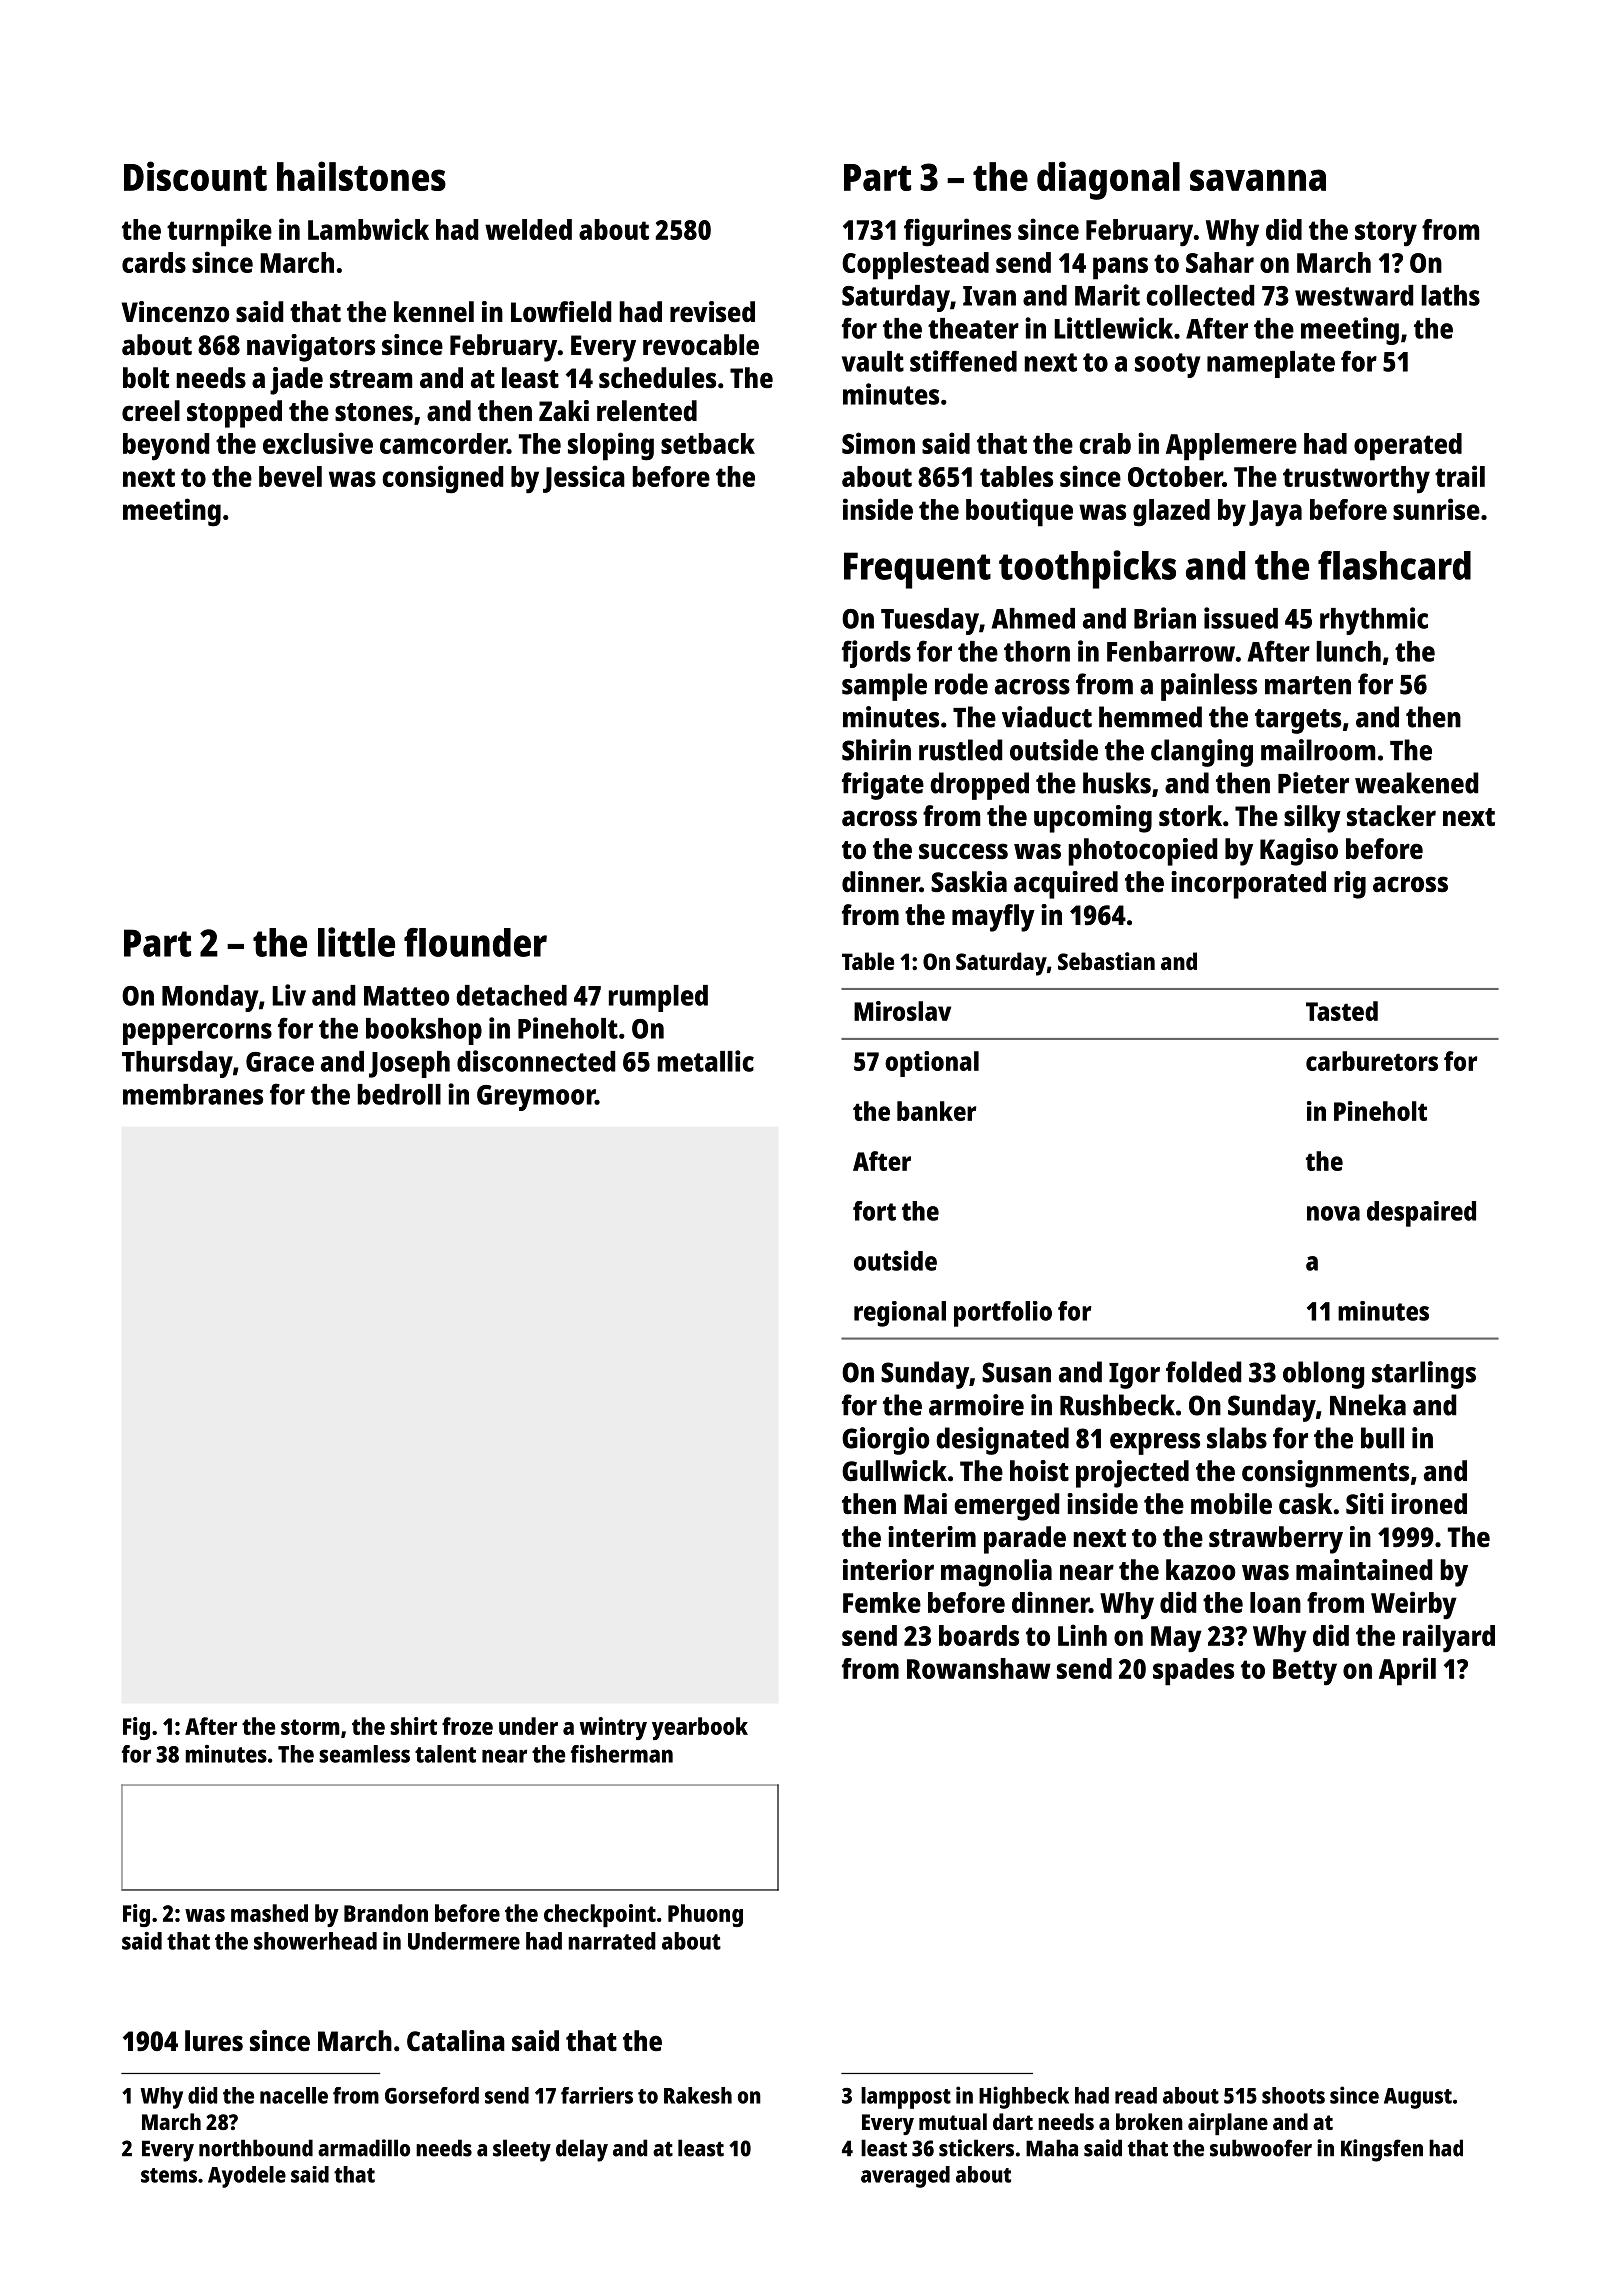 This page has width=1620, height=2292. Describe the element at coordinates (902, 1011) in the page. I see `Miroslav` at that location.
